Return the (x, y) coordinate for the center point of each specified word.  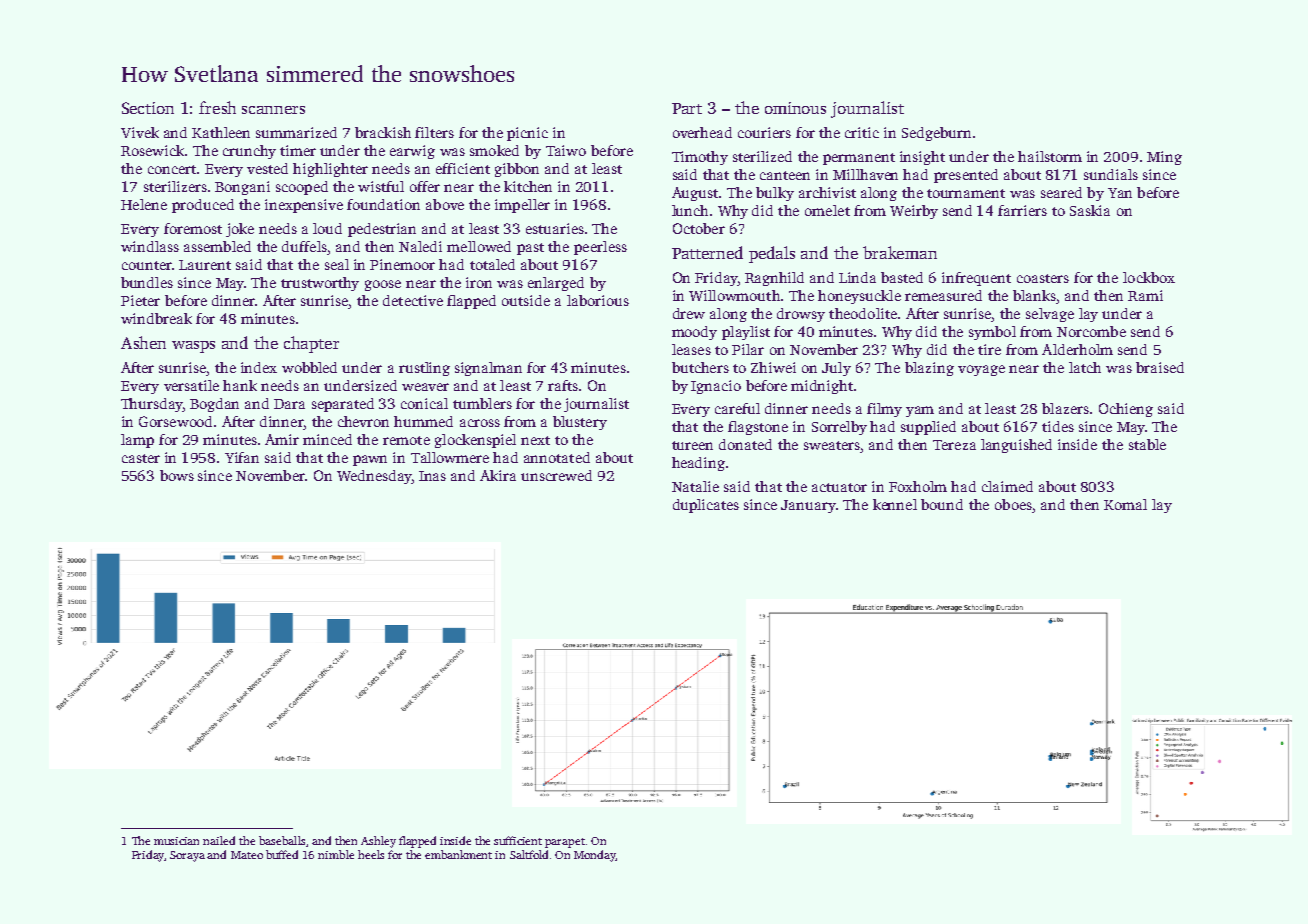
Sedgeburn (936, 134)
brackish (383, 132)
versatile (191, 385)
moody (694, 333)
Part (687, 108)
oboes (1013, 504)
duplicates (706, 506)
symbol (992, 333)
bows (177, 475)
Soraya (187, 856)
